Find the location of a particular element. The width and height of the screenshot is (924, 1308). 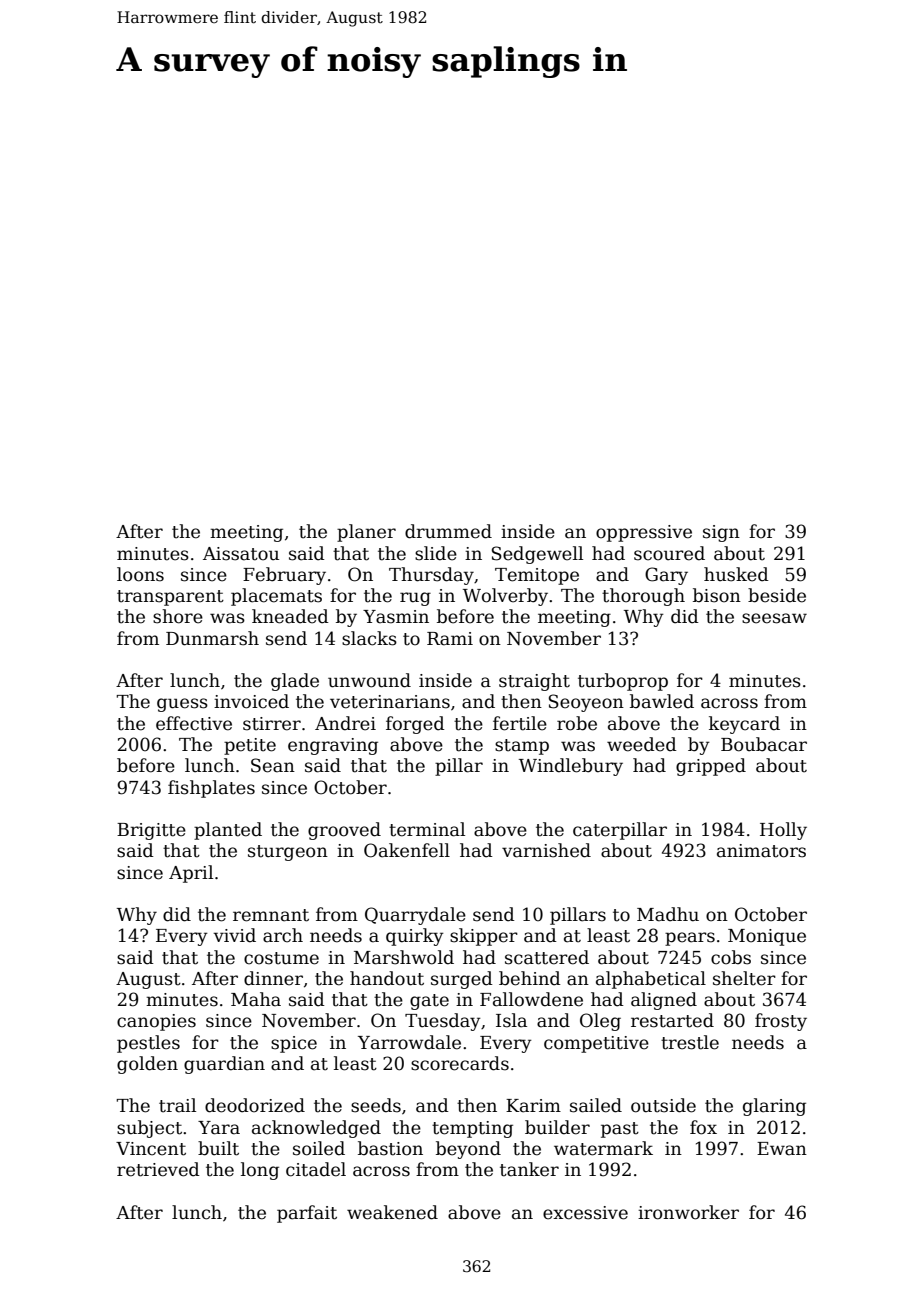

weakened is located at coordinates (392, 1212).
